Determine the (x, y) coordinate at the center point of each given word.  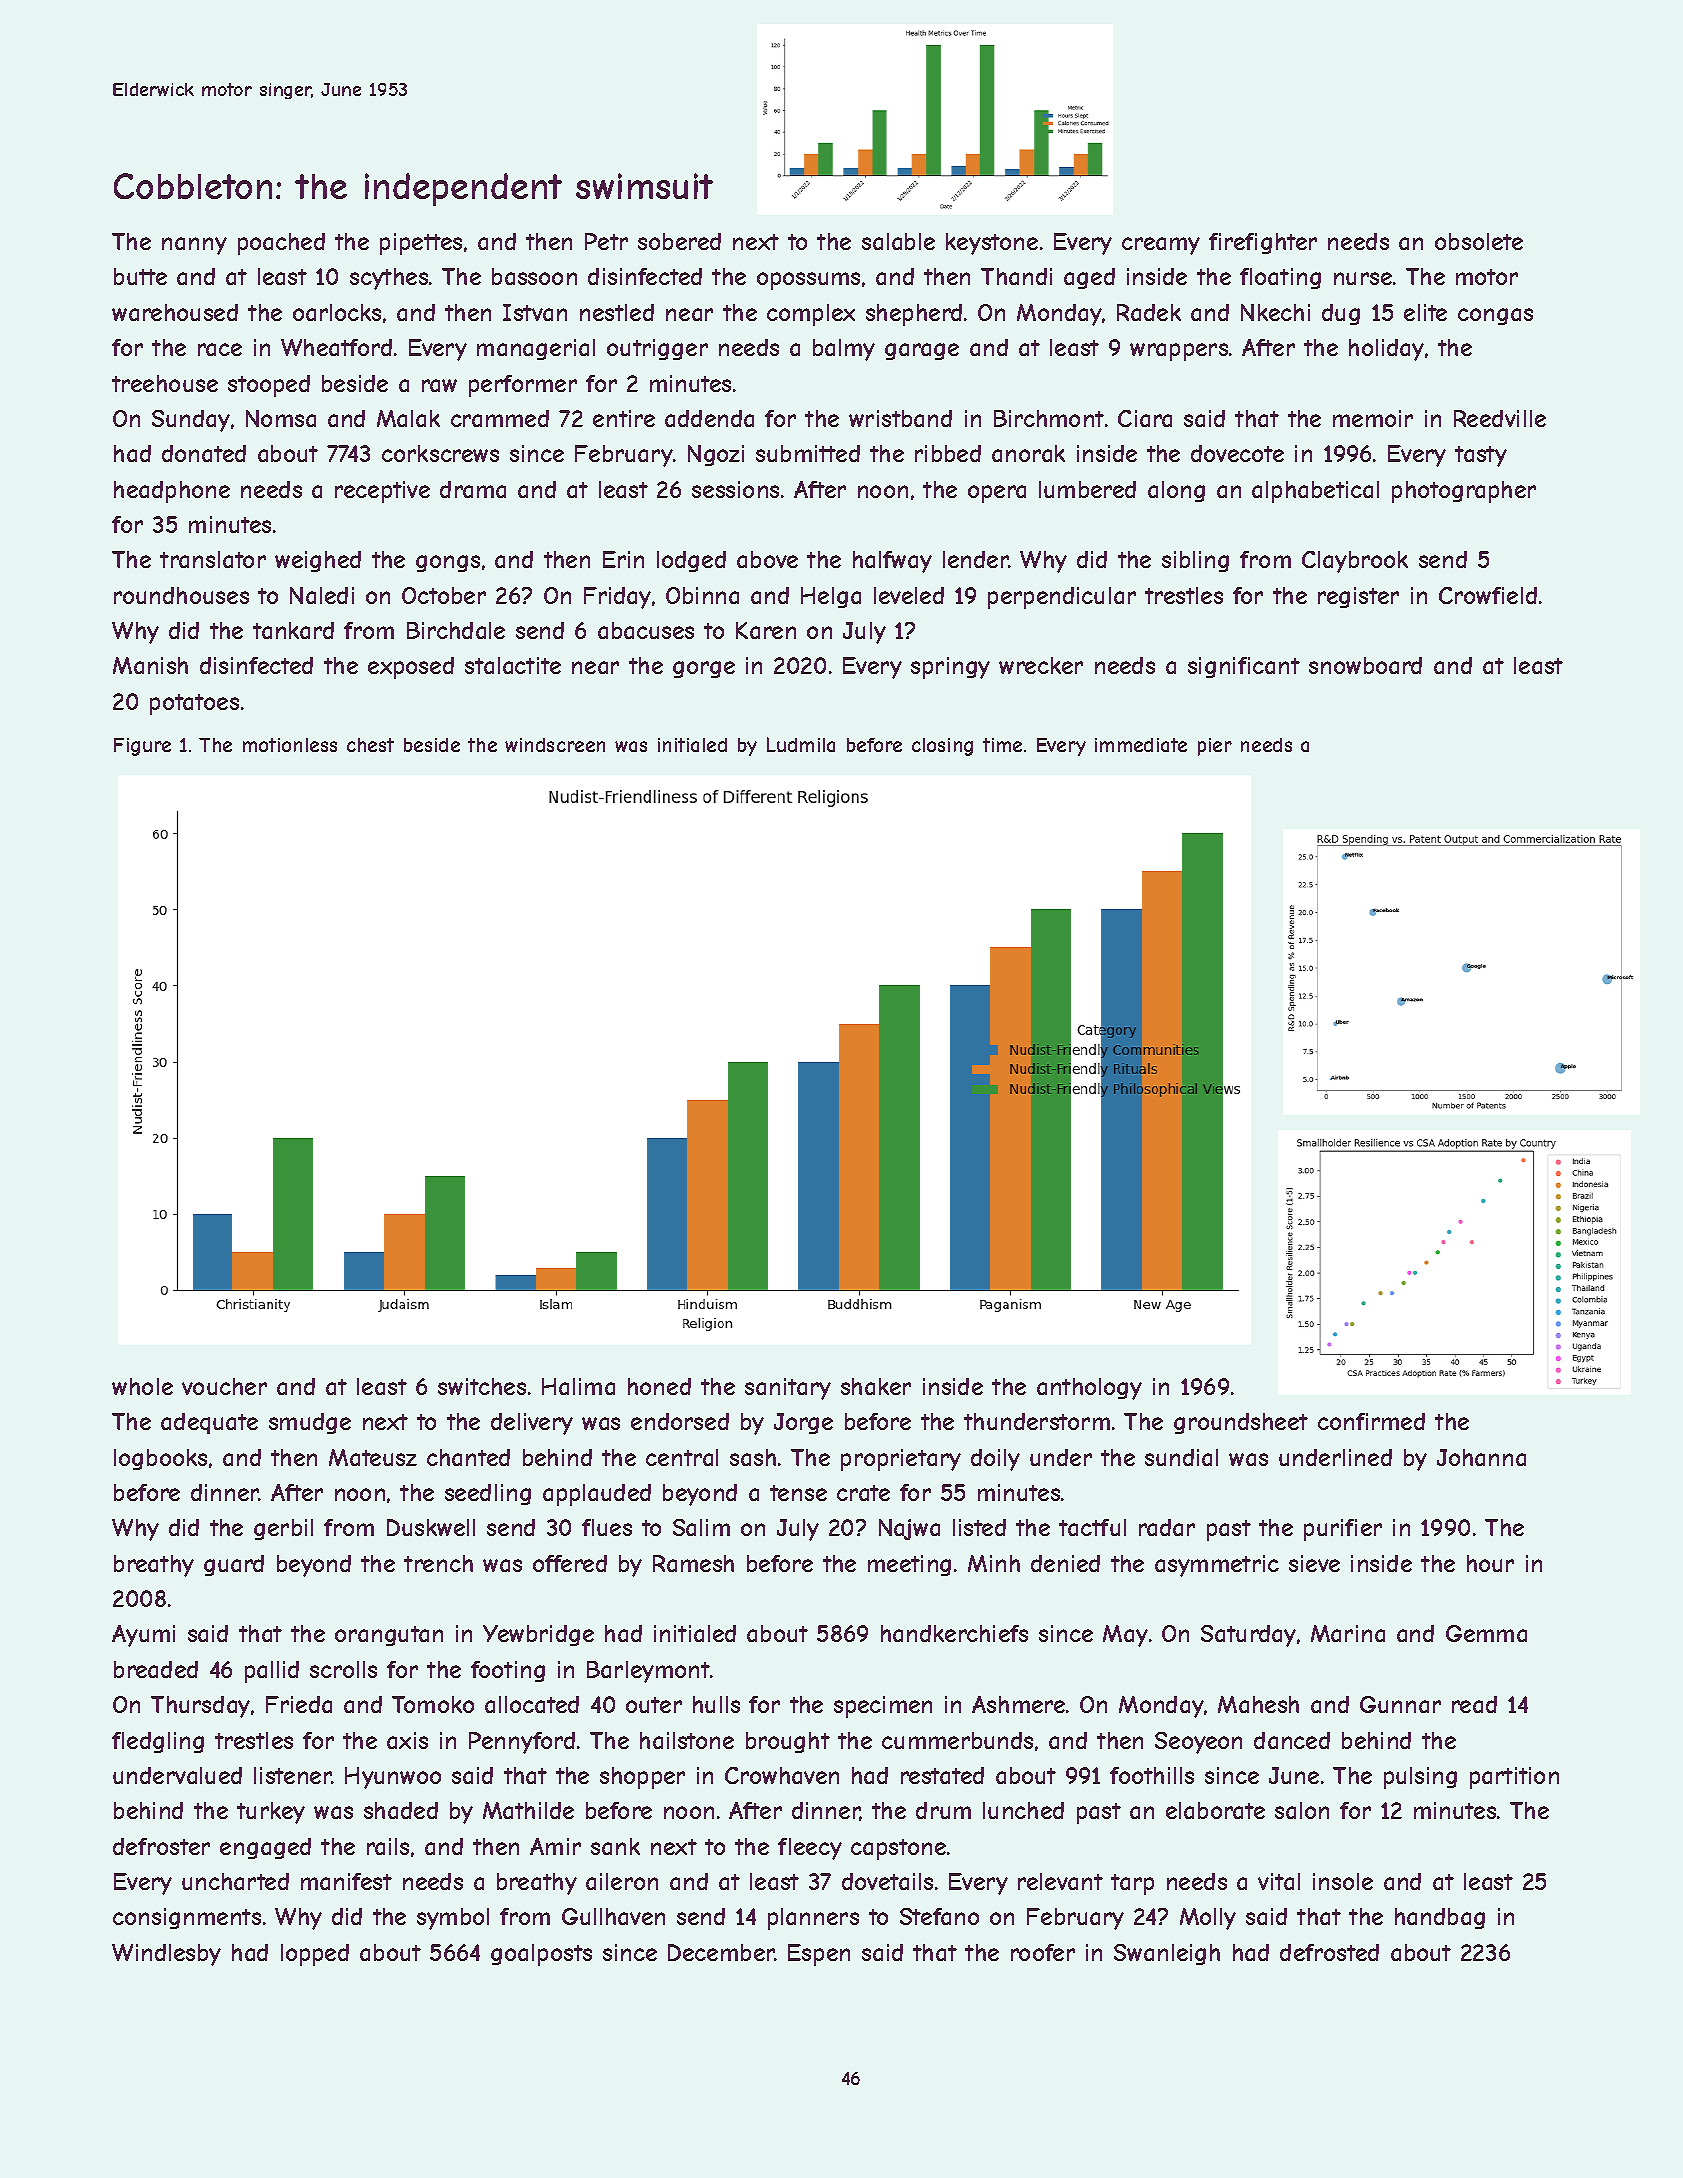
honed (659, 1386)
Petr (606, 241)
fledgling (158, 1742)
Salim (701, 1527)
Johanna (1481, 1457)
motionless (290, 745)
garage (922, 351)
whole (142, 1386)
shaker (876, 1386)
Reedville (1500, 418)
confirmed (1371, 1421)
